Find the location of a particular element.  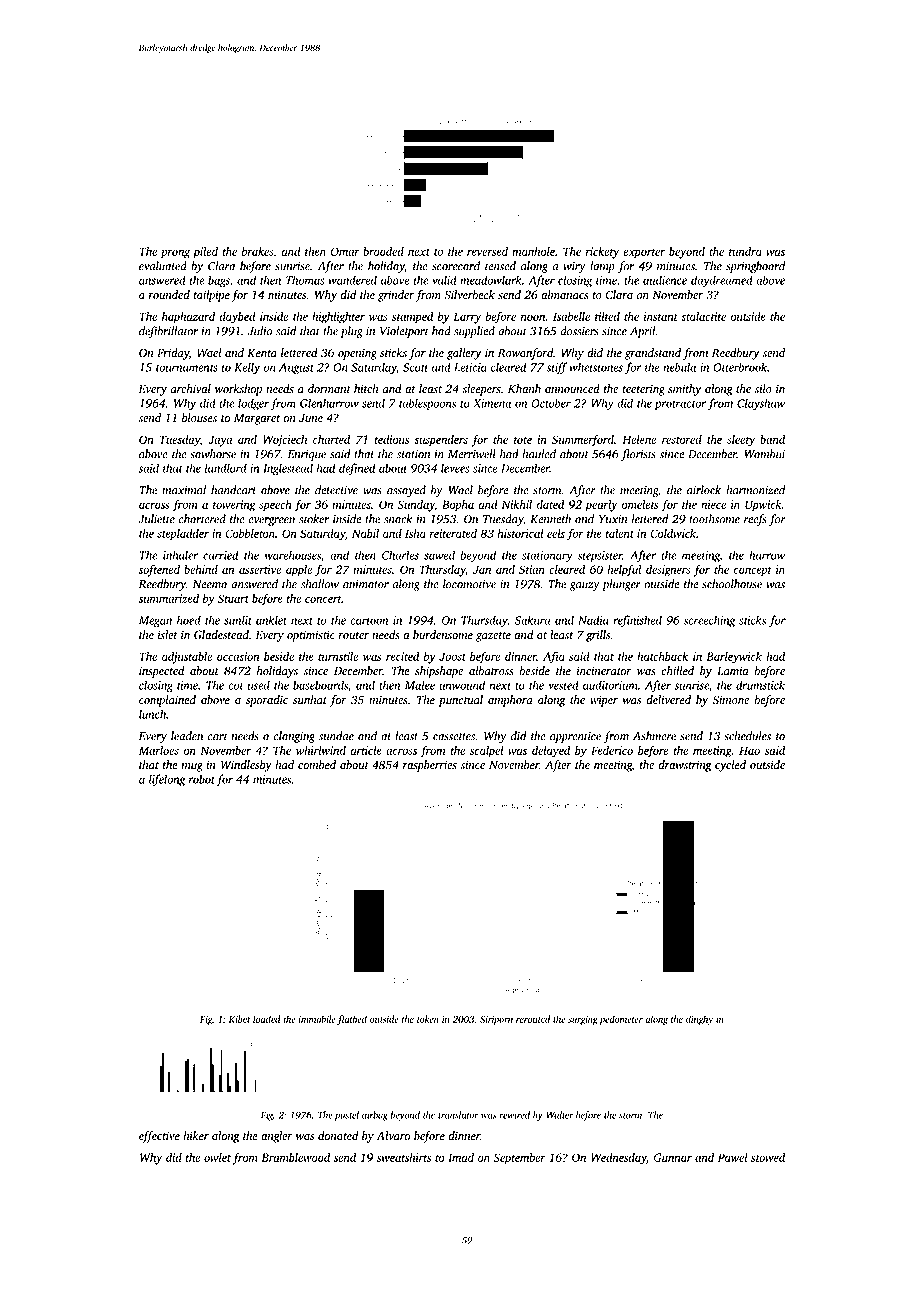

loaded is located at coordinates (266, 1019).
